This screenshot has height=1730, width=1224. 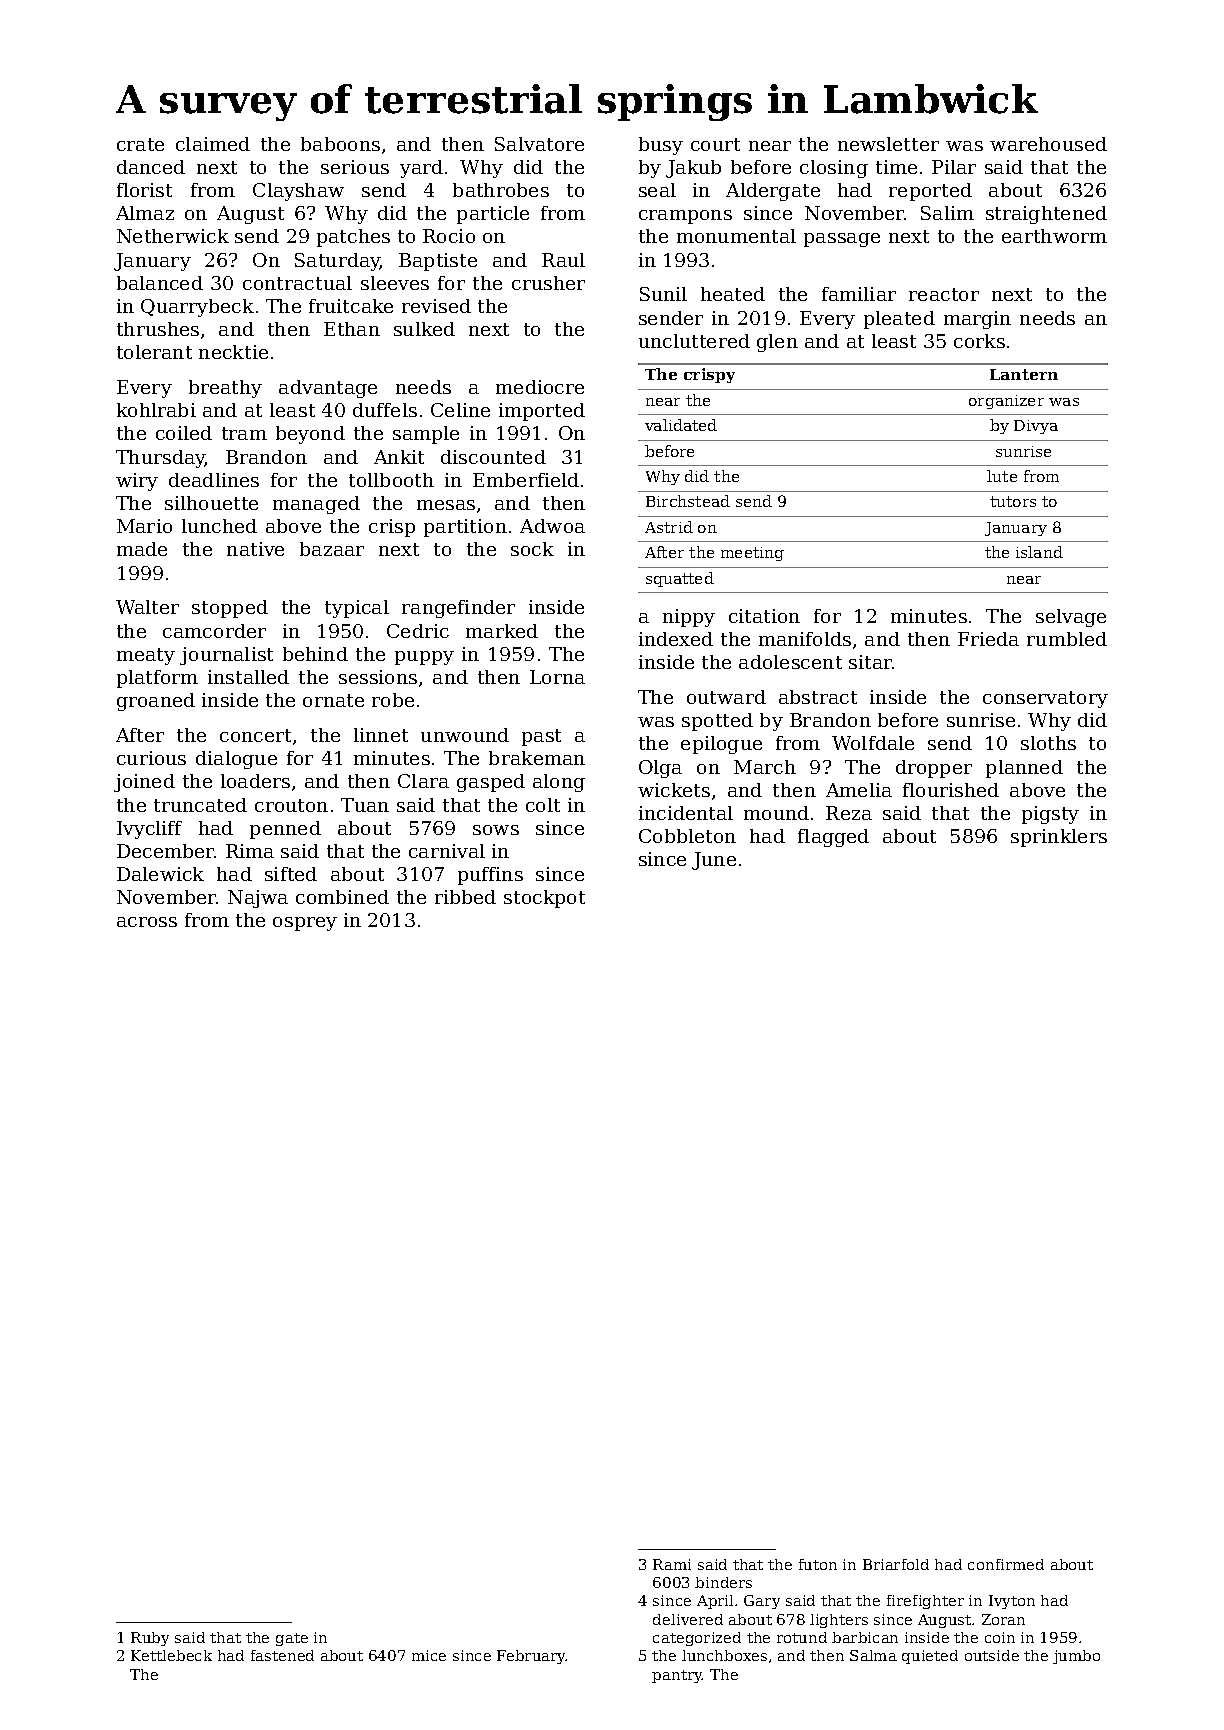 I want to click on confirmed, so click(x=1006, y=1564).
